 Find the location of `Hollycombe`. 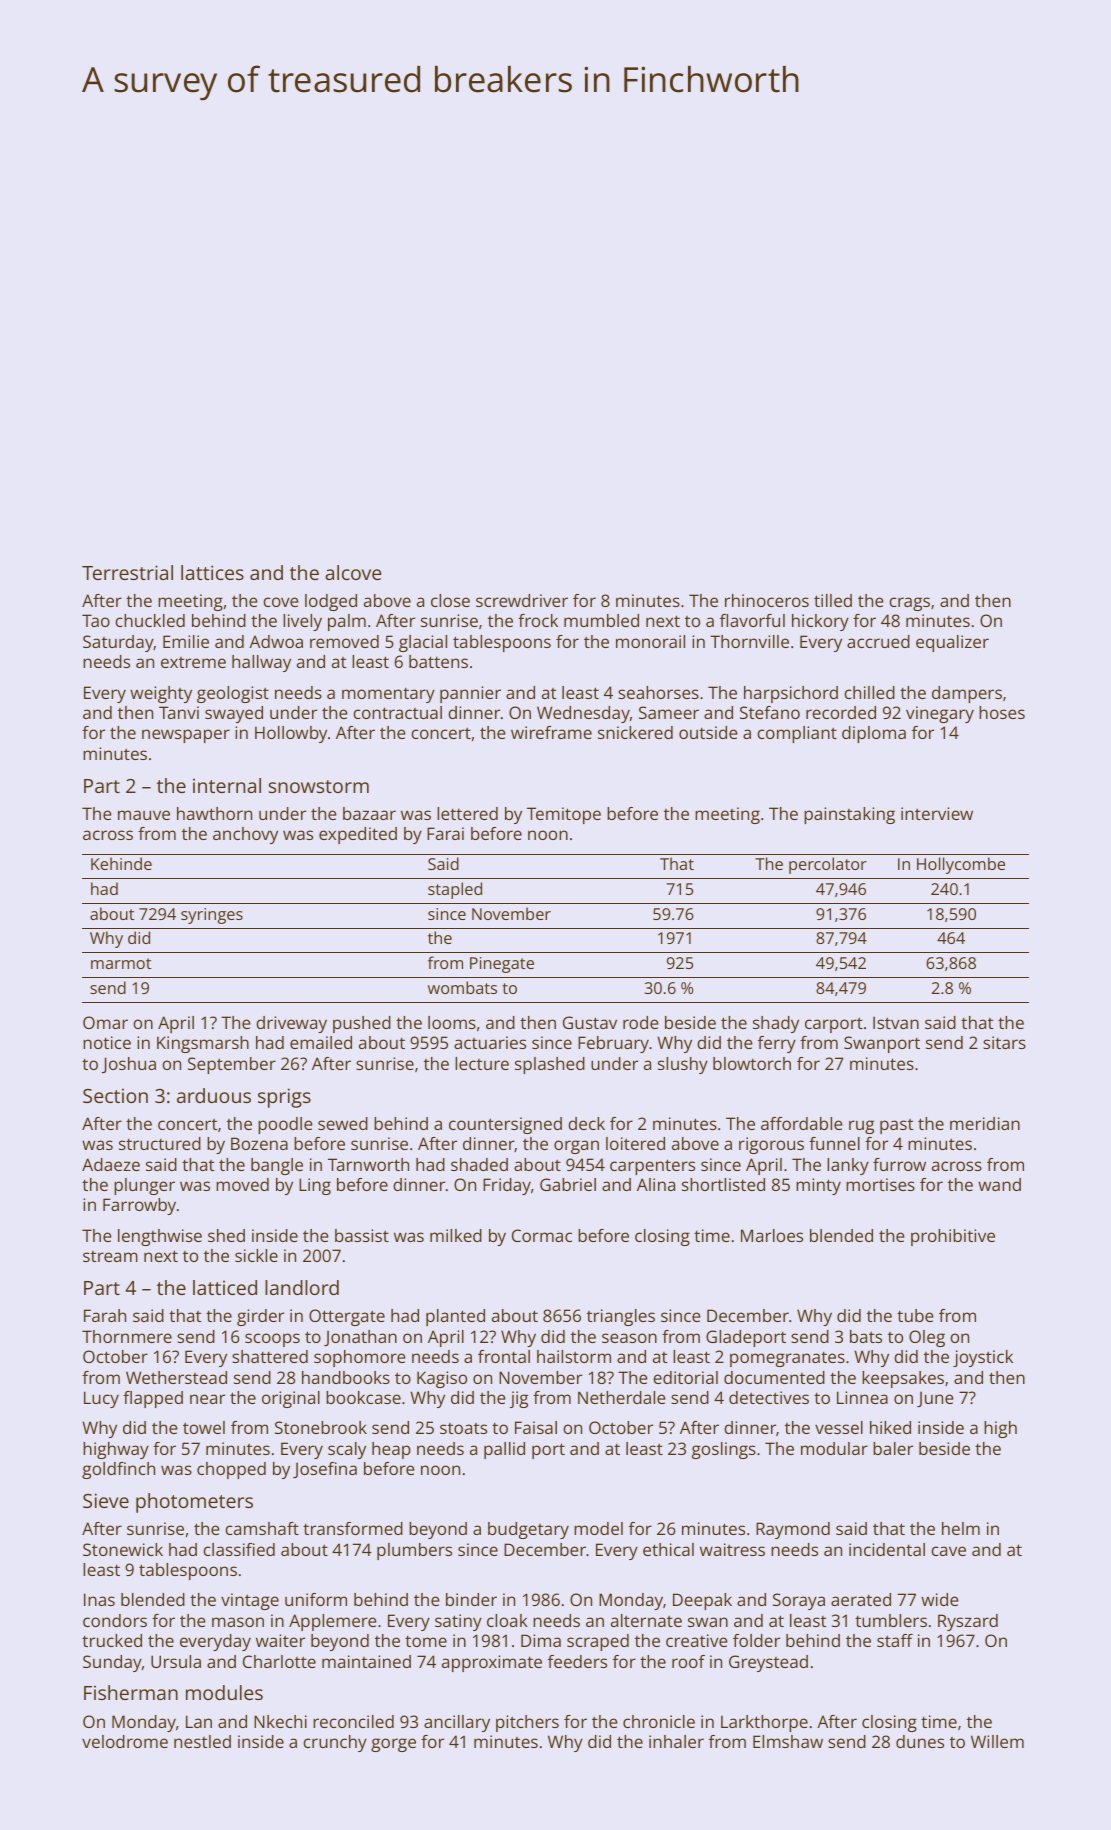

Hollycombe is located at coordinates (961, 865).
